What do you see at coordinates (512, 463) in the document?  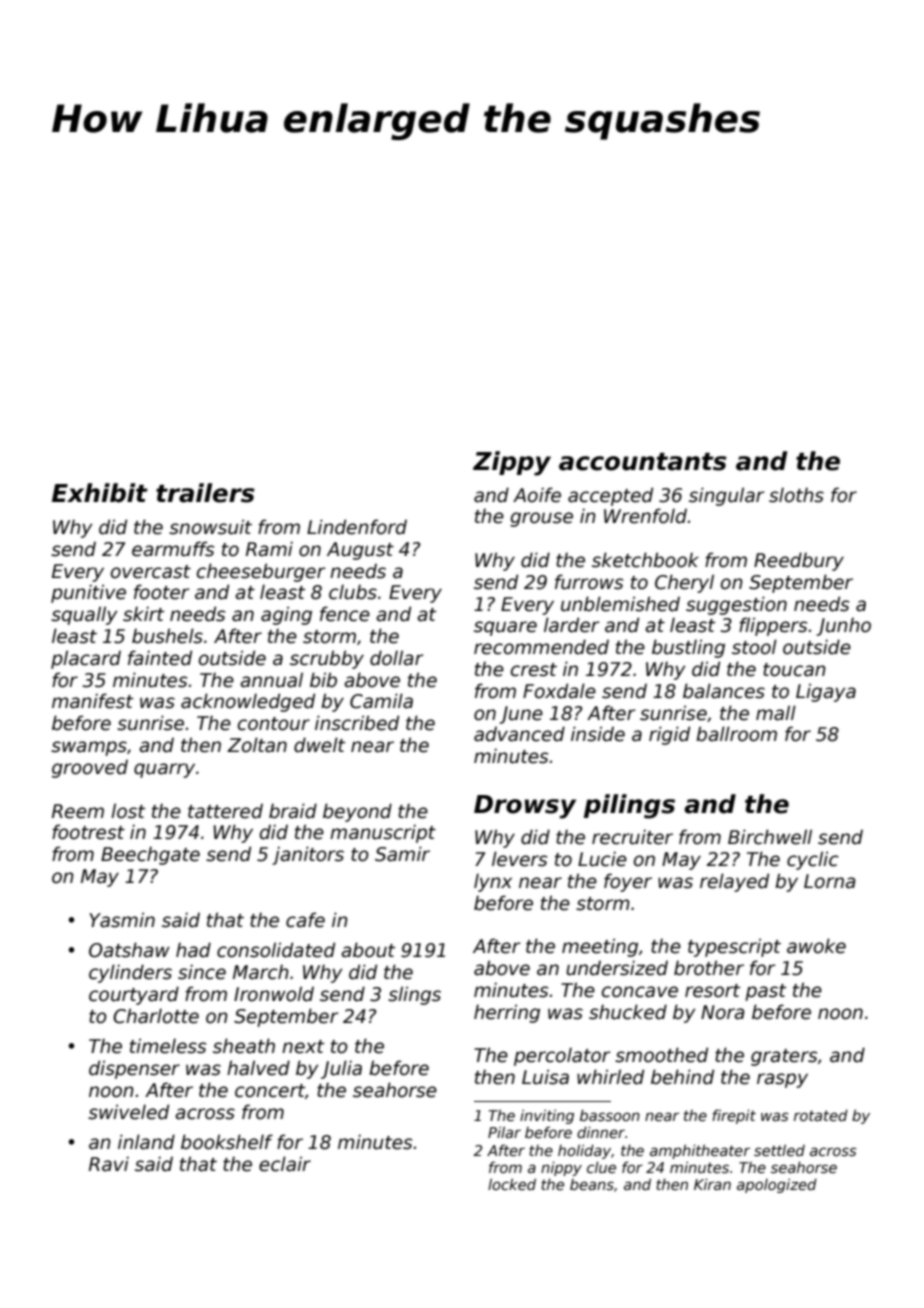 I see `Zippy` at bounding box center [512, 463].
